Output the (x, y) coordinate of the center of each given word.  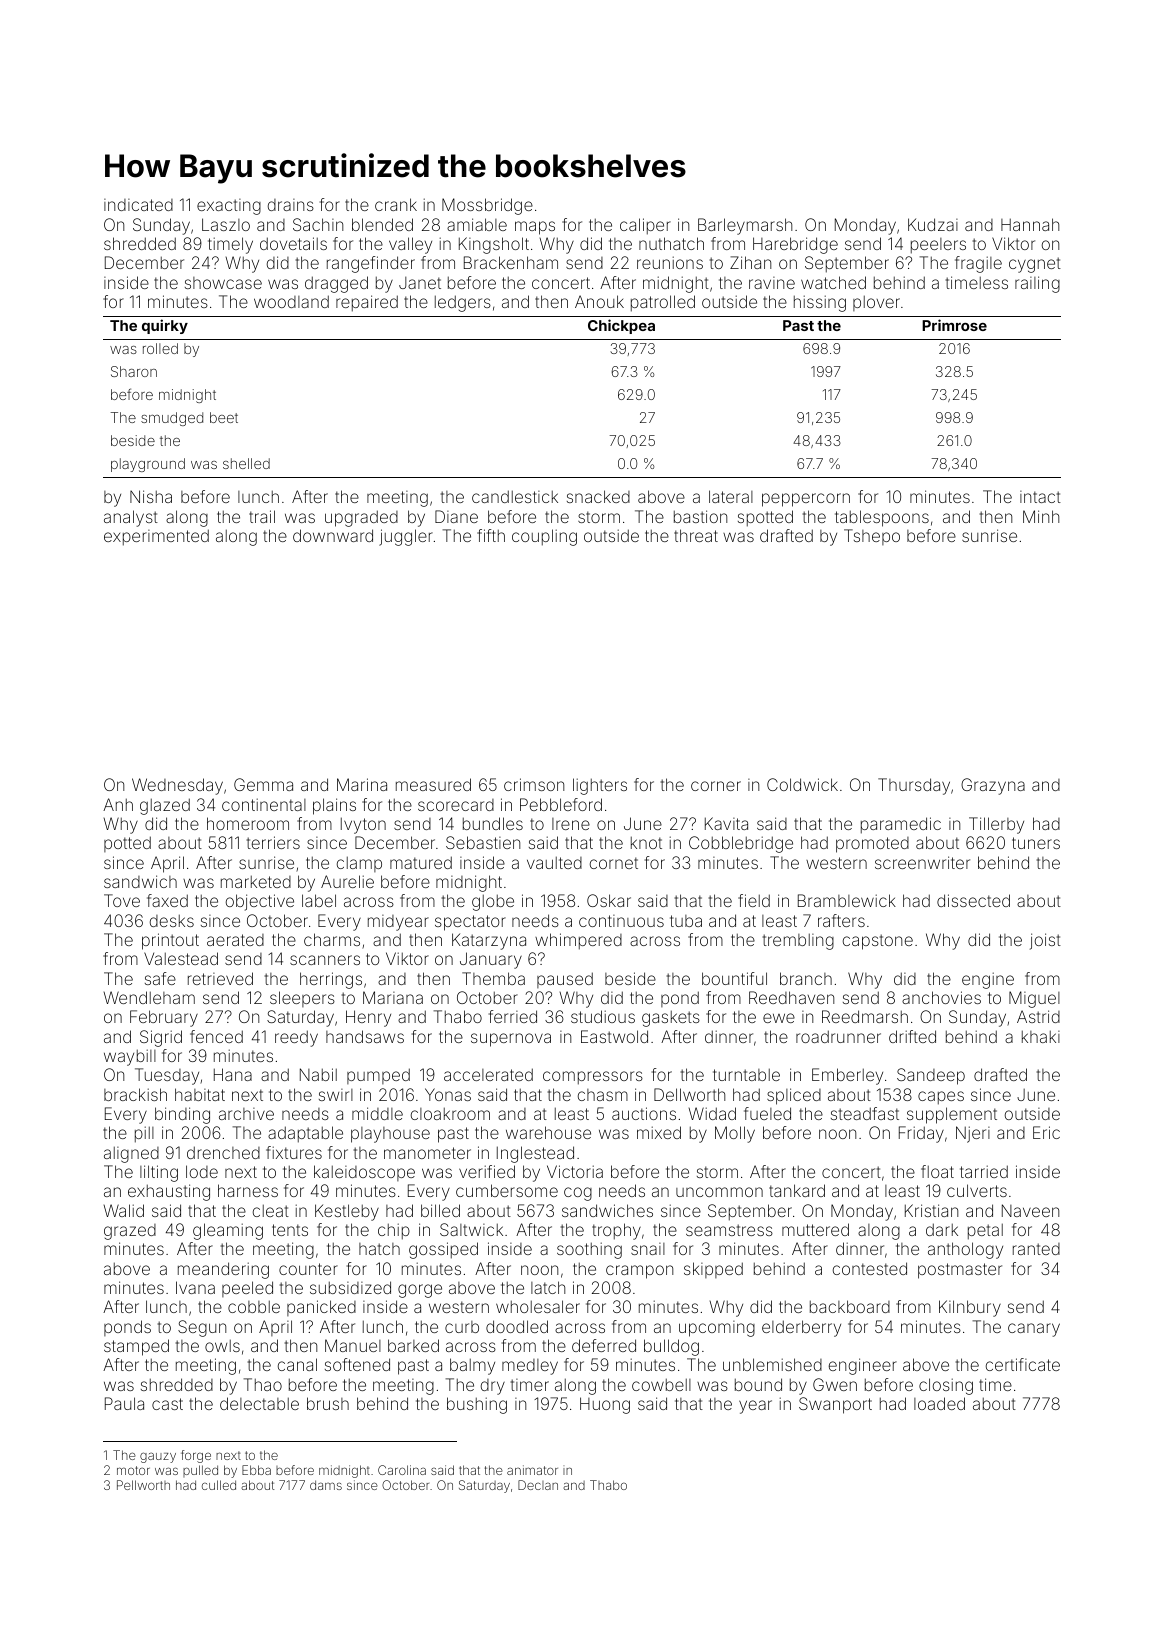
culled (219, 1485)
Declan (538, 1485)
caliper (645, 226)
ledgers (463, 303)
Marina (362, 784)
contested (870, 1268)
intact (1040, 497)
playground (148, 465)
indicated (138, 205)
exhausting (169, 1192)
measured (433, 784)
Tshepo (872, 537)
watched (833, 282)
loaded (939, 1403)
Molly (735, 1134)
